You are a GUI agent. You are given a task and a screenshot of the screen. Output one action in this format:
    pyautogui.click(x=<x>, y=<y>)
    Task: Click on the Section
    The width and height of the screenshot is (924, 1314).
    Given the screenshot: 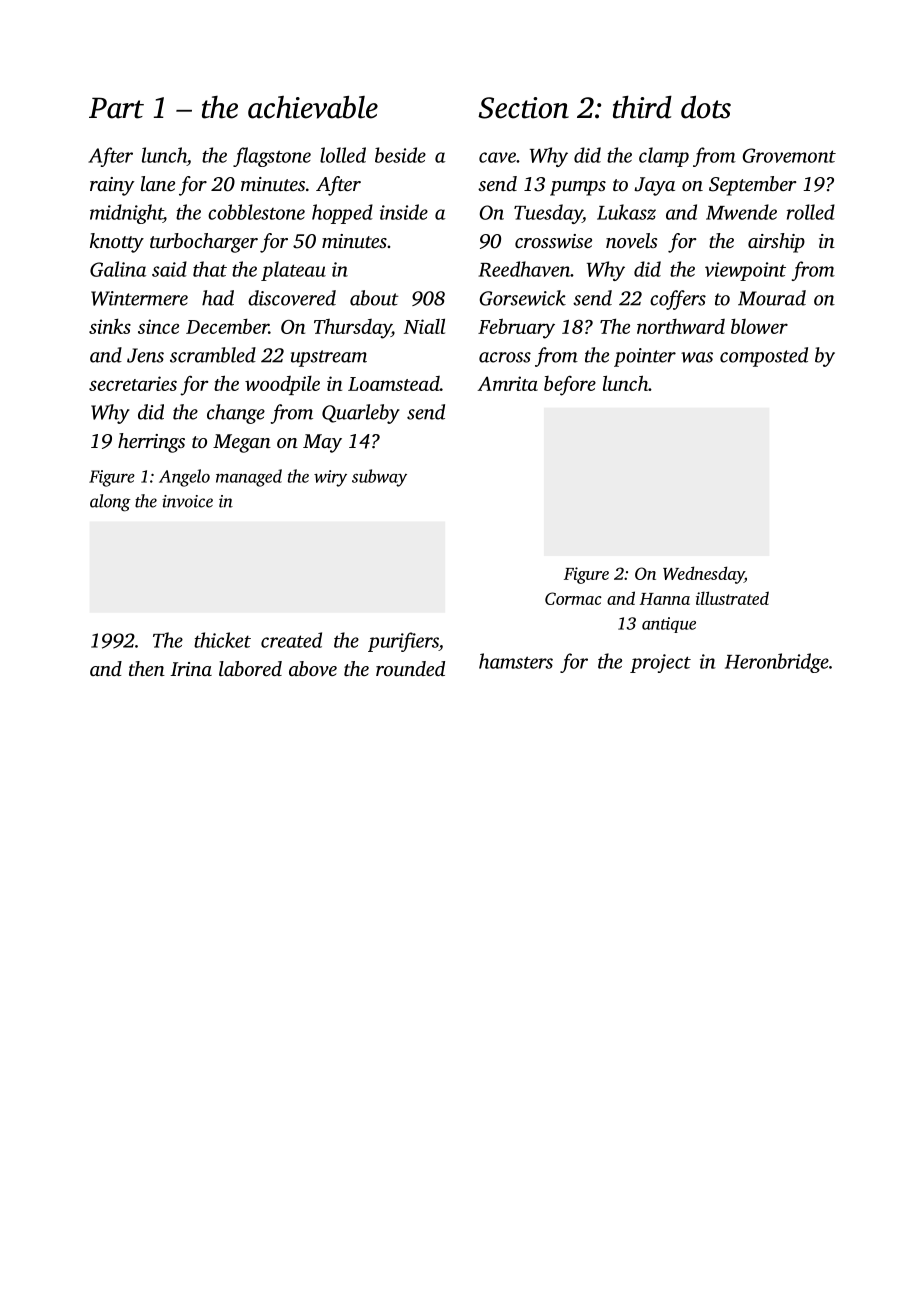 What is the action you would take?
    pyautogui.click(x=523, y=108)
